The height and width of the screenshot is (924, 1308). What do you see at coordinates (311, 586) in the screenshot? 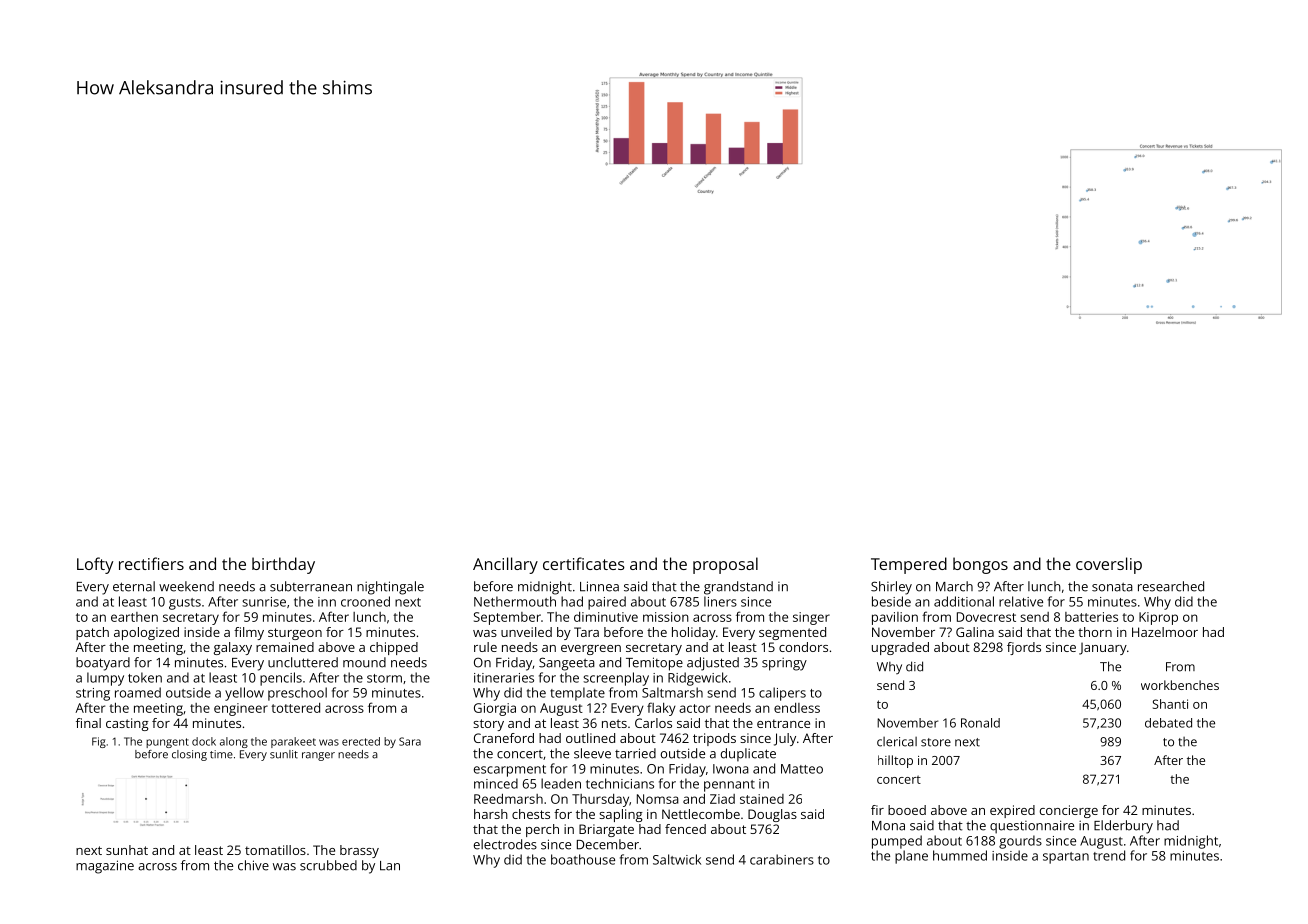
I see `subterranean` at bounding box center [311, 586].
